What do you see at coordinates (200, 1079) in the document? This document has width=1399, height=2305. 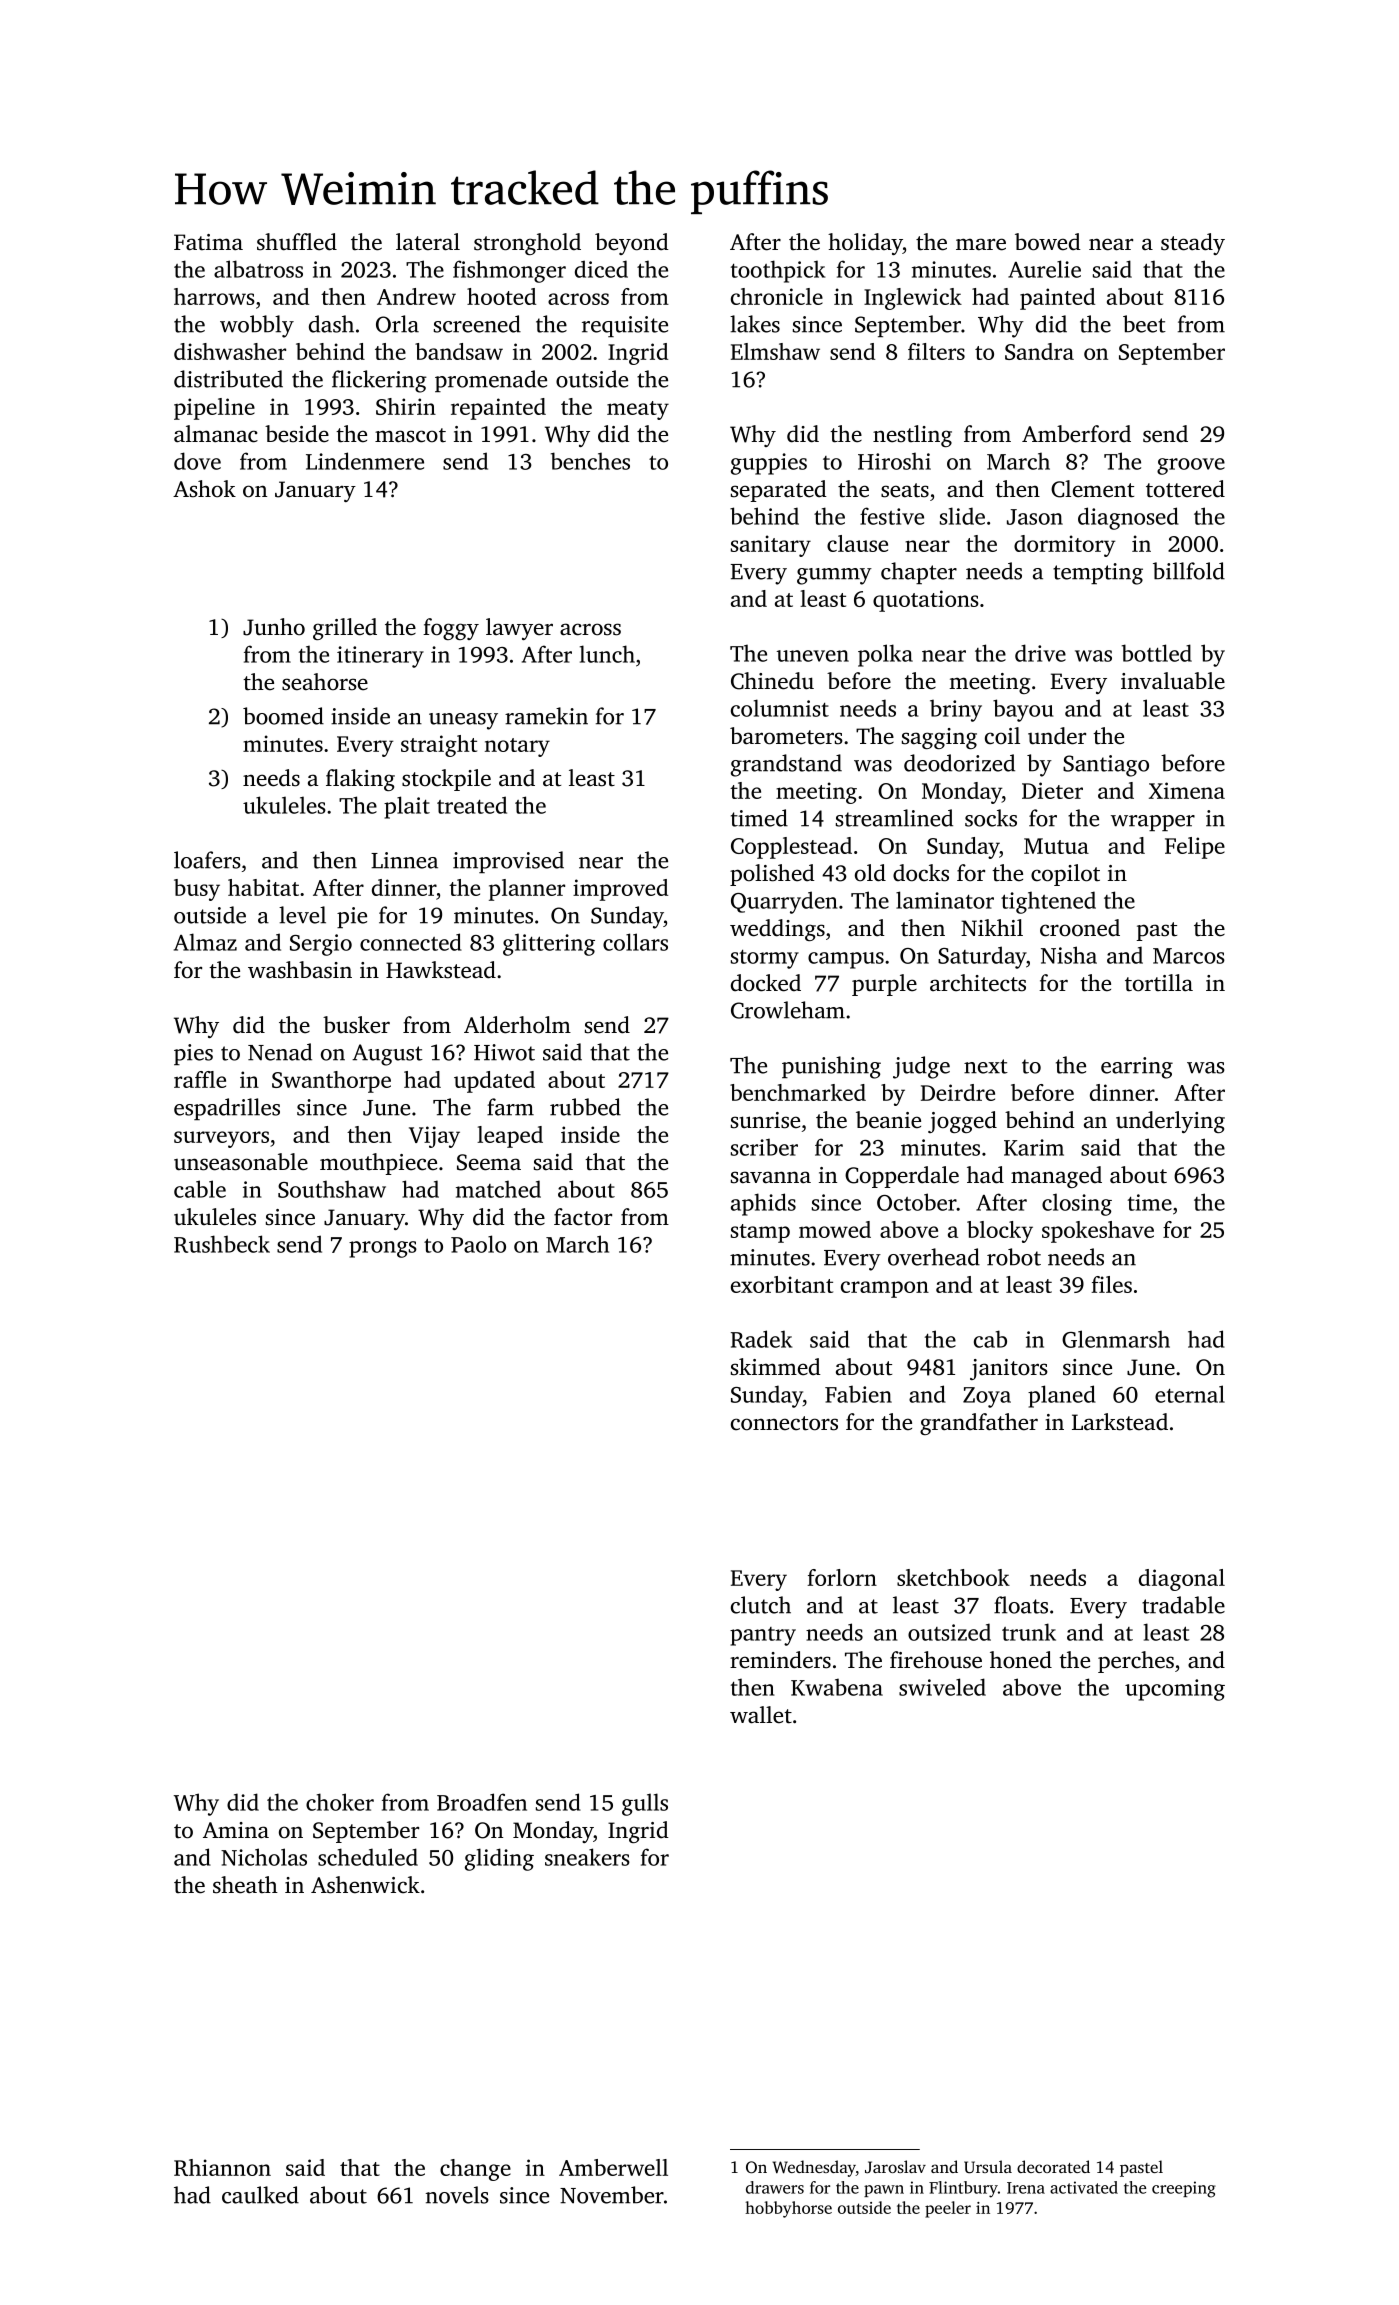 I see `raffle` at bounding box center [200, 1079].
